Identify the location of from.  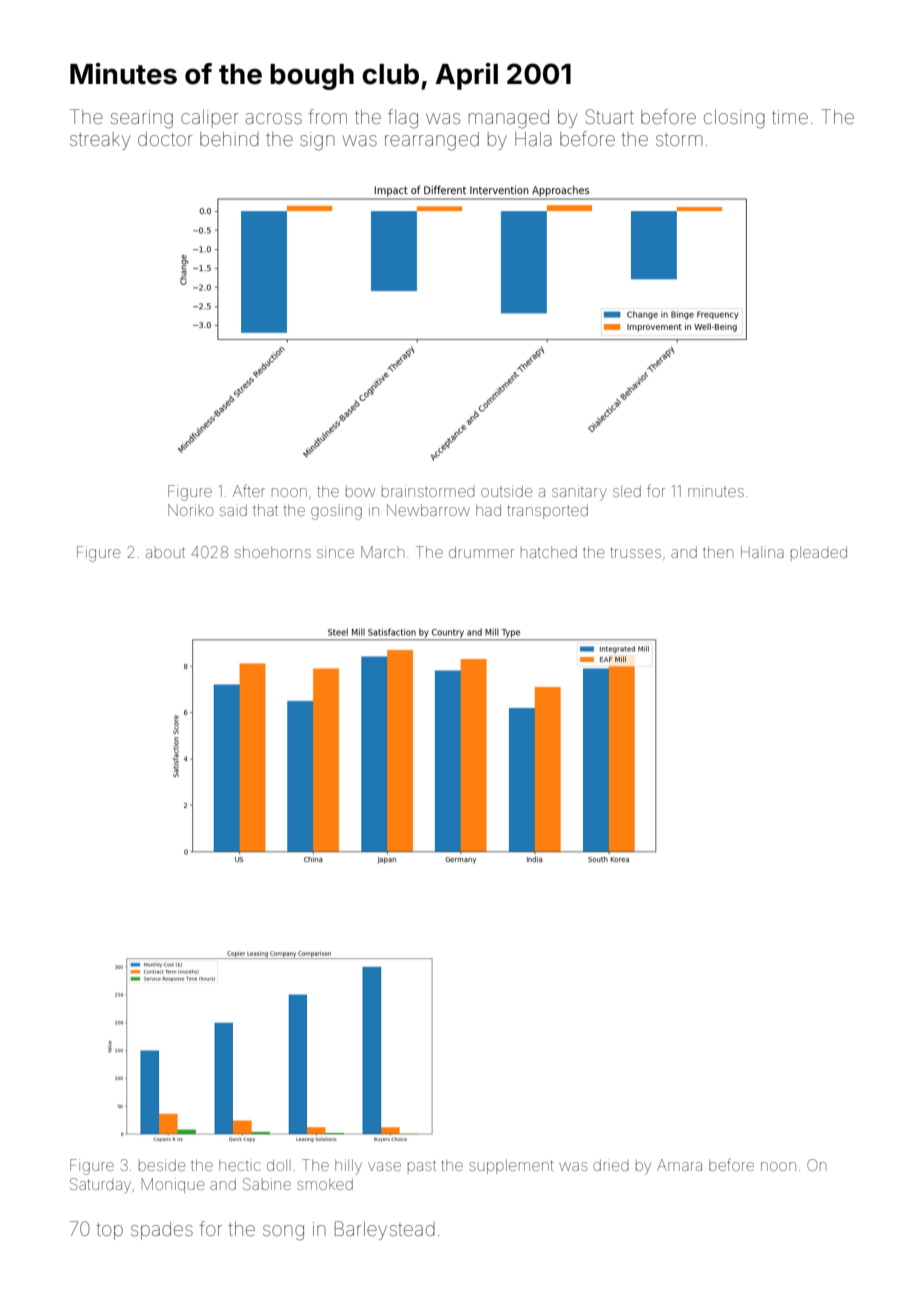
(327, 116).
